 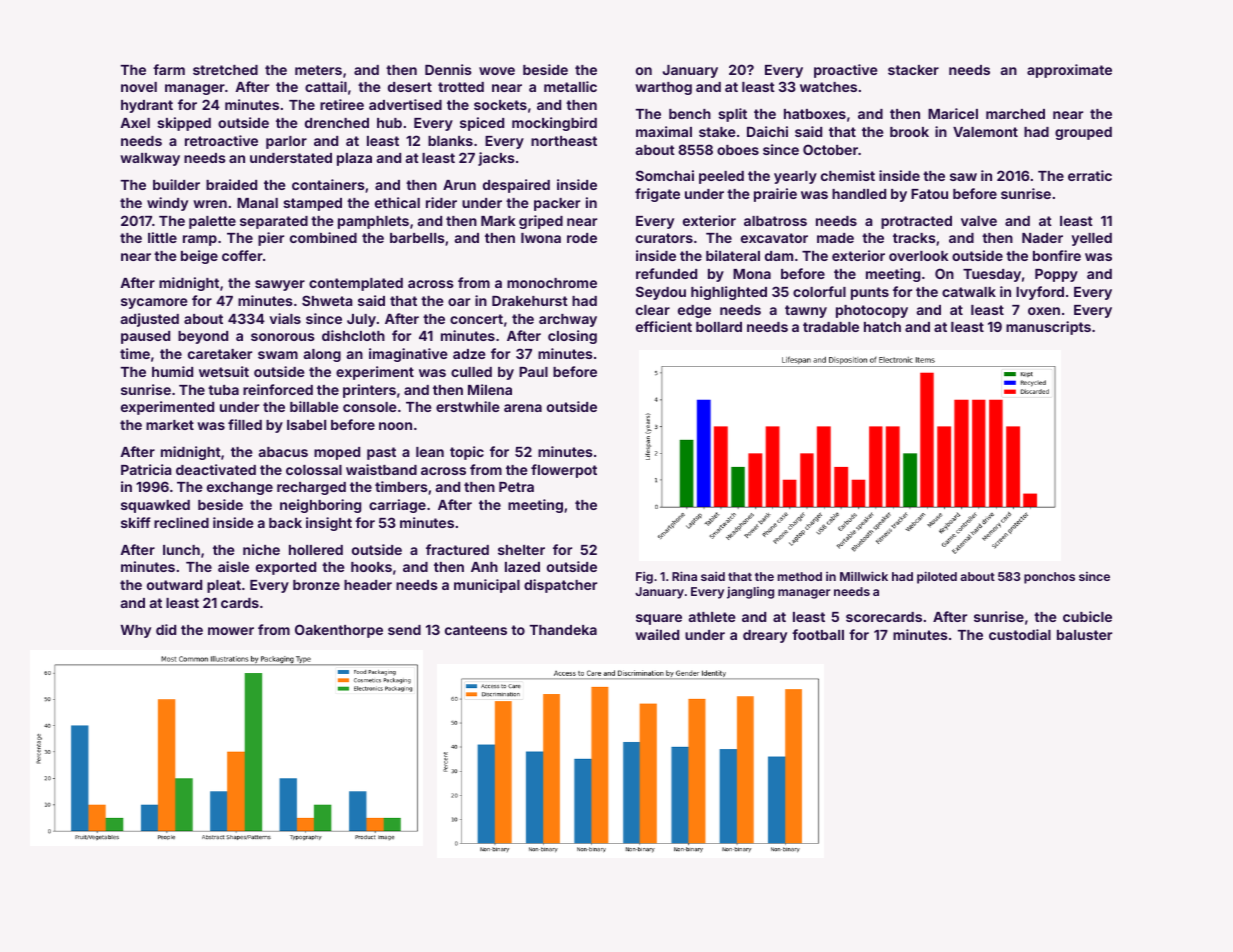 What do you see at coordinates (162, 237) in the document?
I see `little` at bounding box center [162, 237].
